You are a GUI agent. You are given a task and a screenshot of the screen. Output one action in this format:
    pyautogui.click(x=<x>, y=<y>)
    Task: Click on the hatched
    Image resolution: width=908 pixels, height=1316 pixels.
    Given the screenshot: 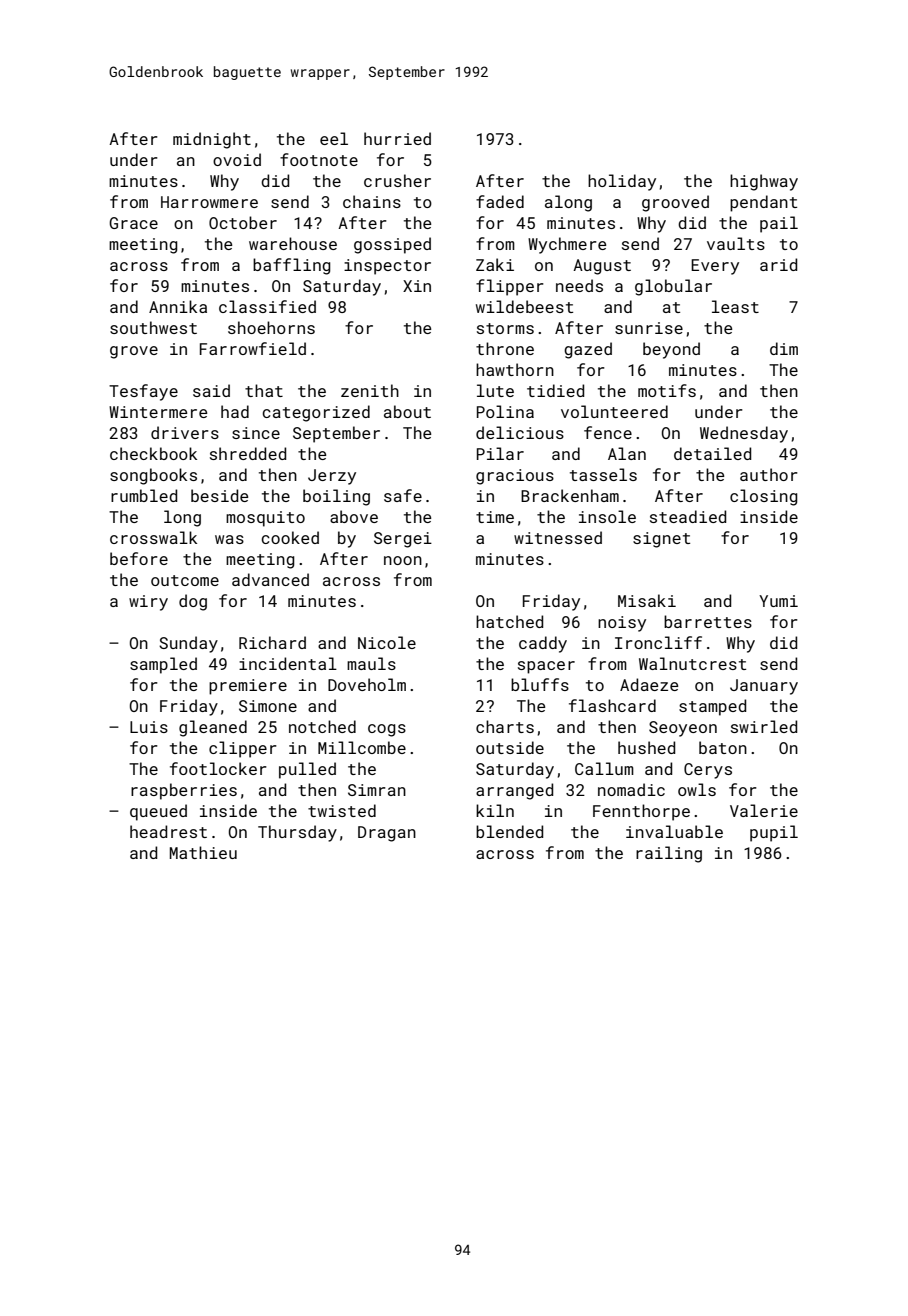 What is the action you would take?
    pyautogui.click(x=509, y=621)
